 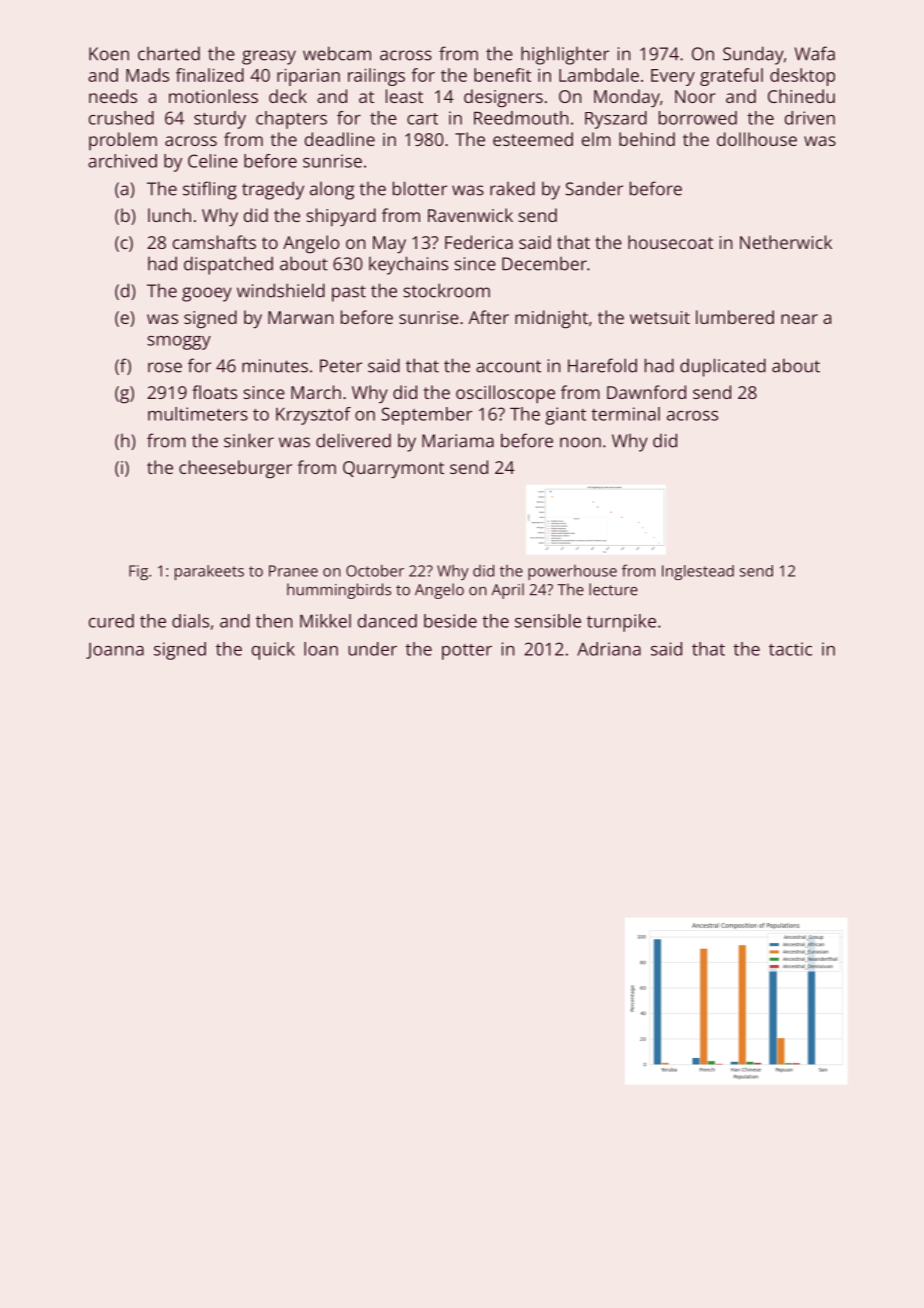 I want to click on keychains, so click(x=408, y=265).
